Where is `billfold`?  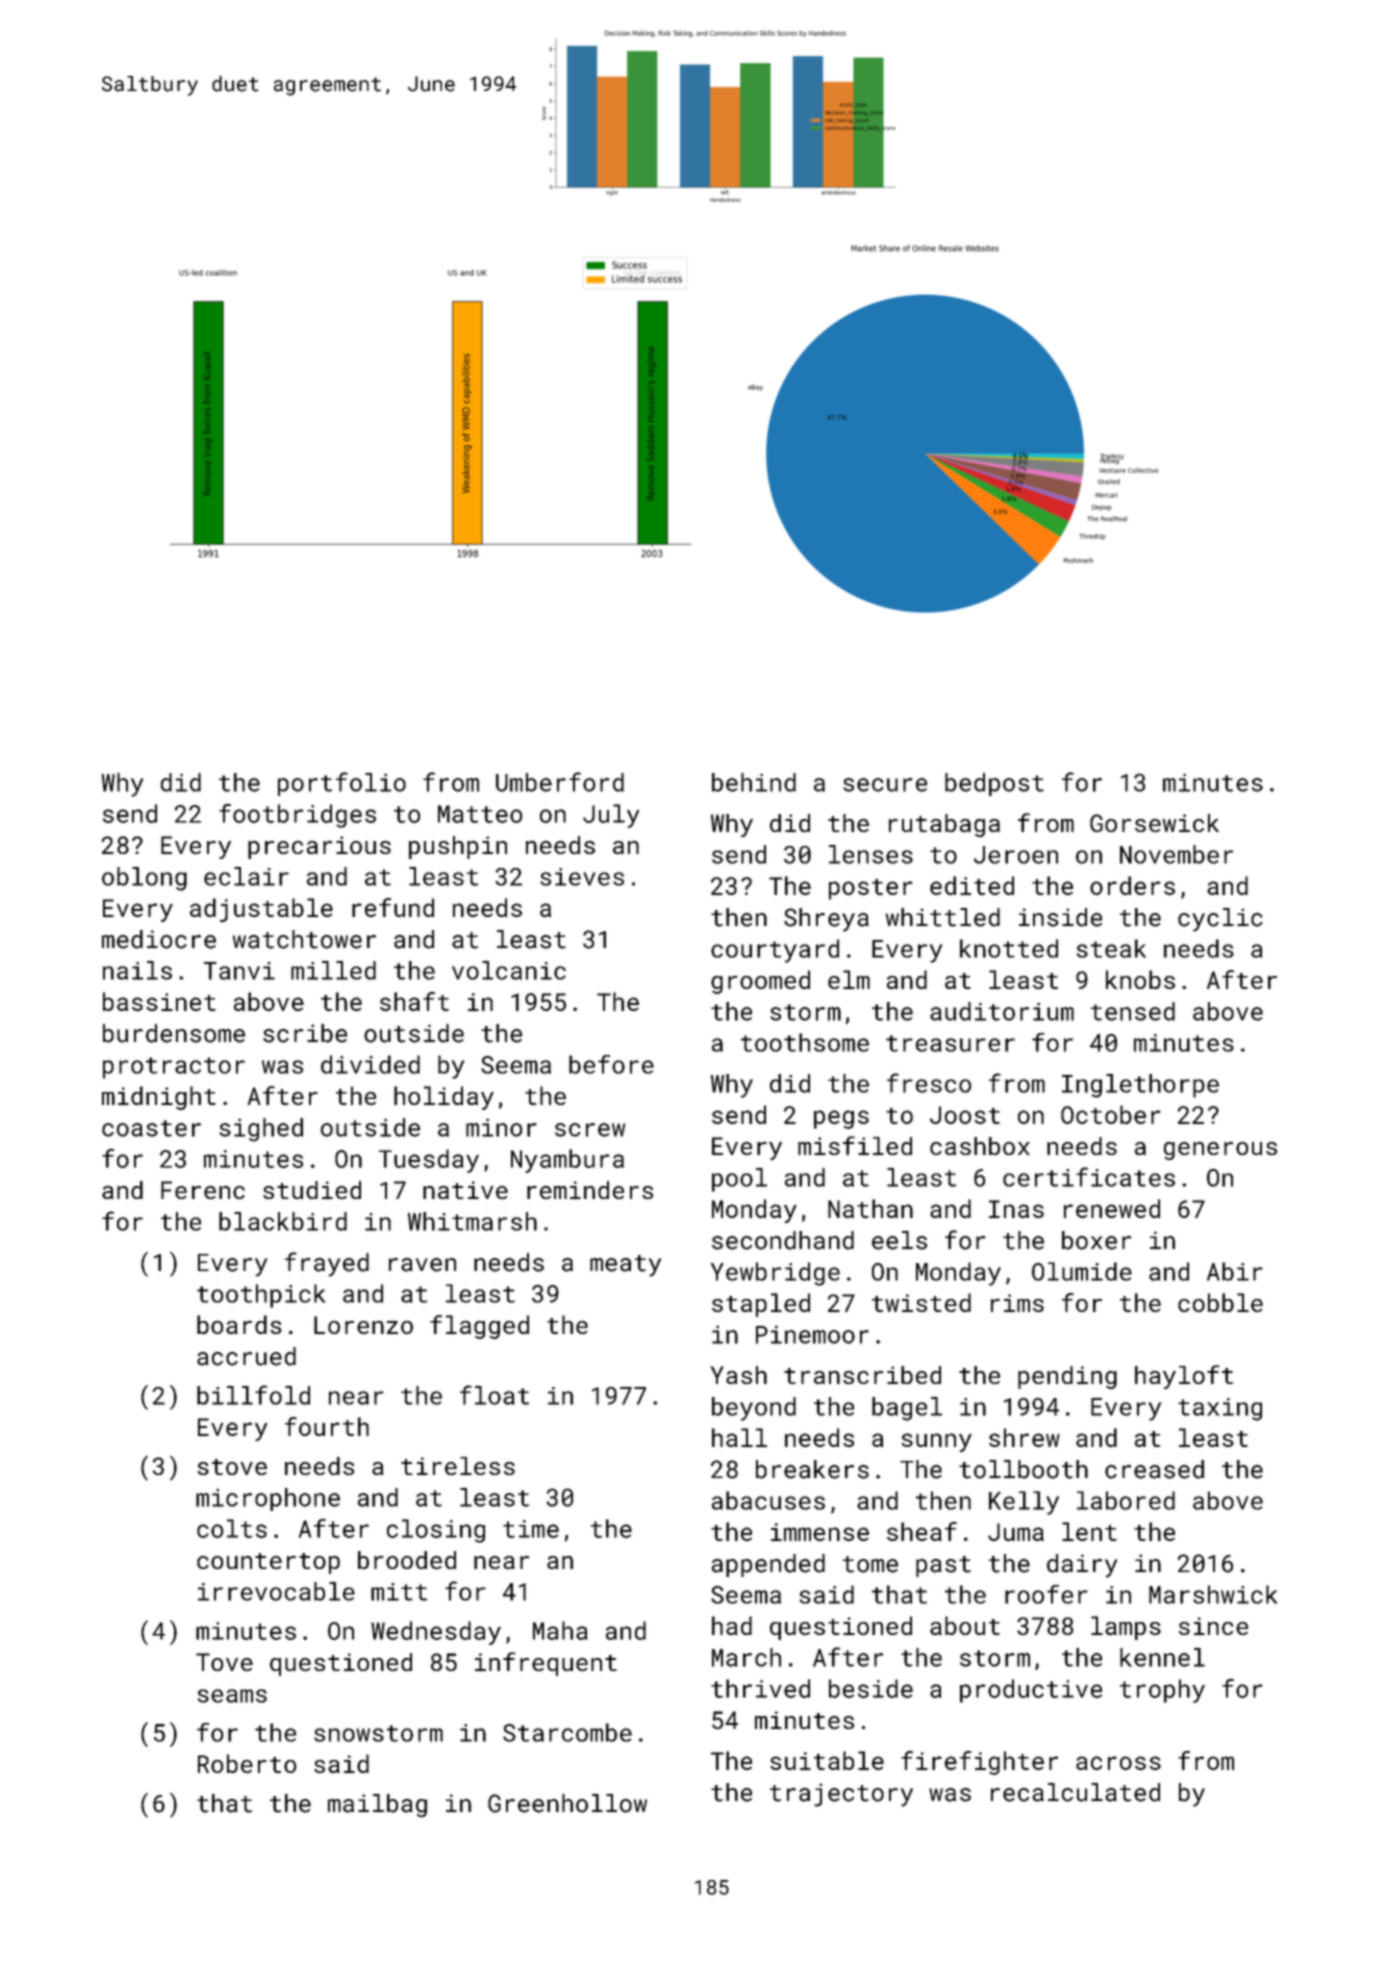
billfold is located at coordinates (253, 1395).
